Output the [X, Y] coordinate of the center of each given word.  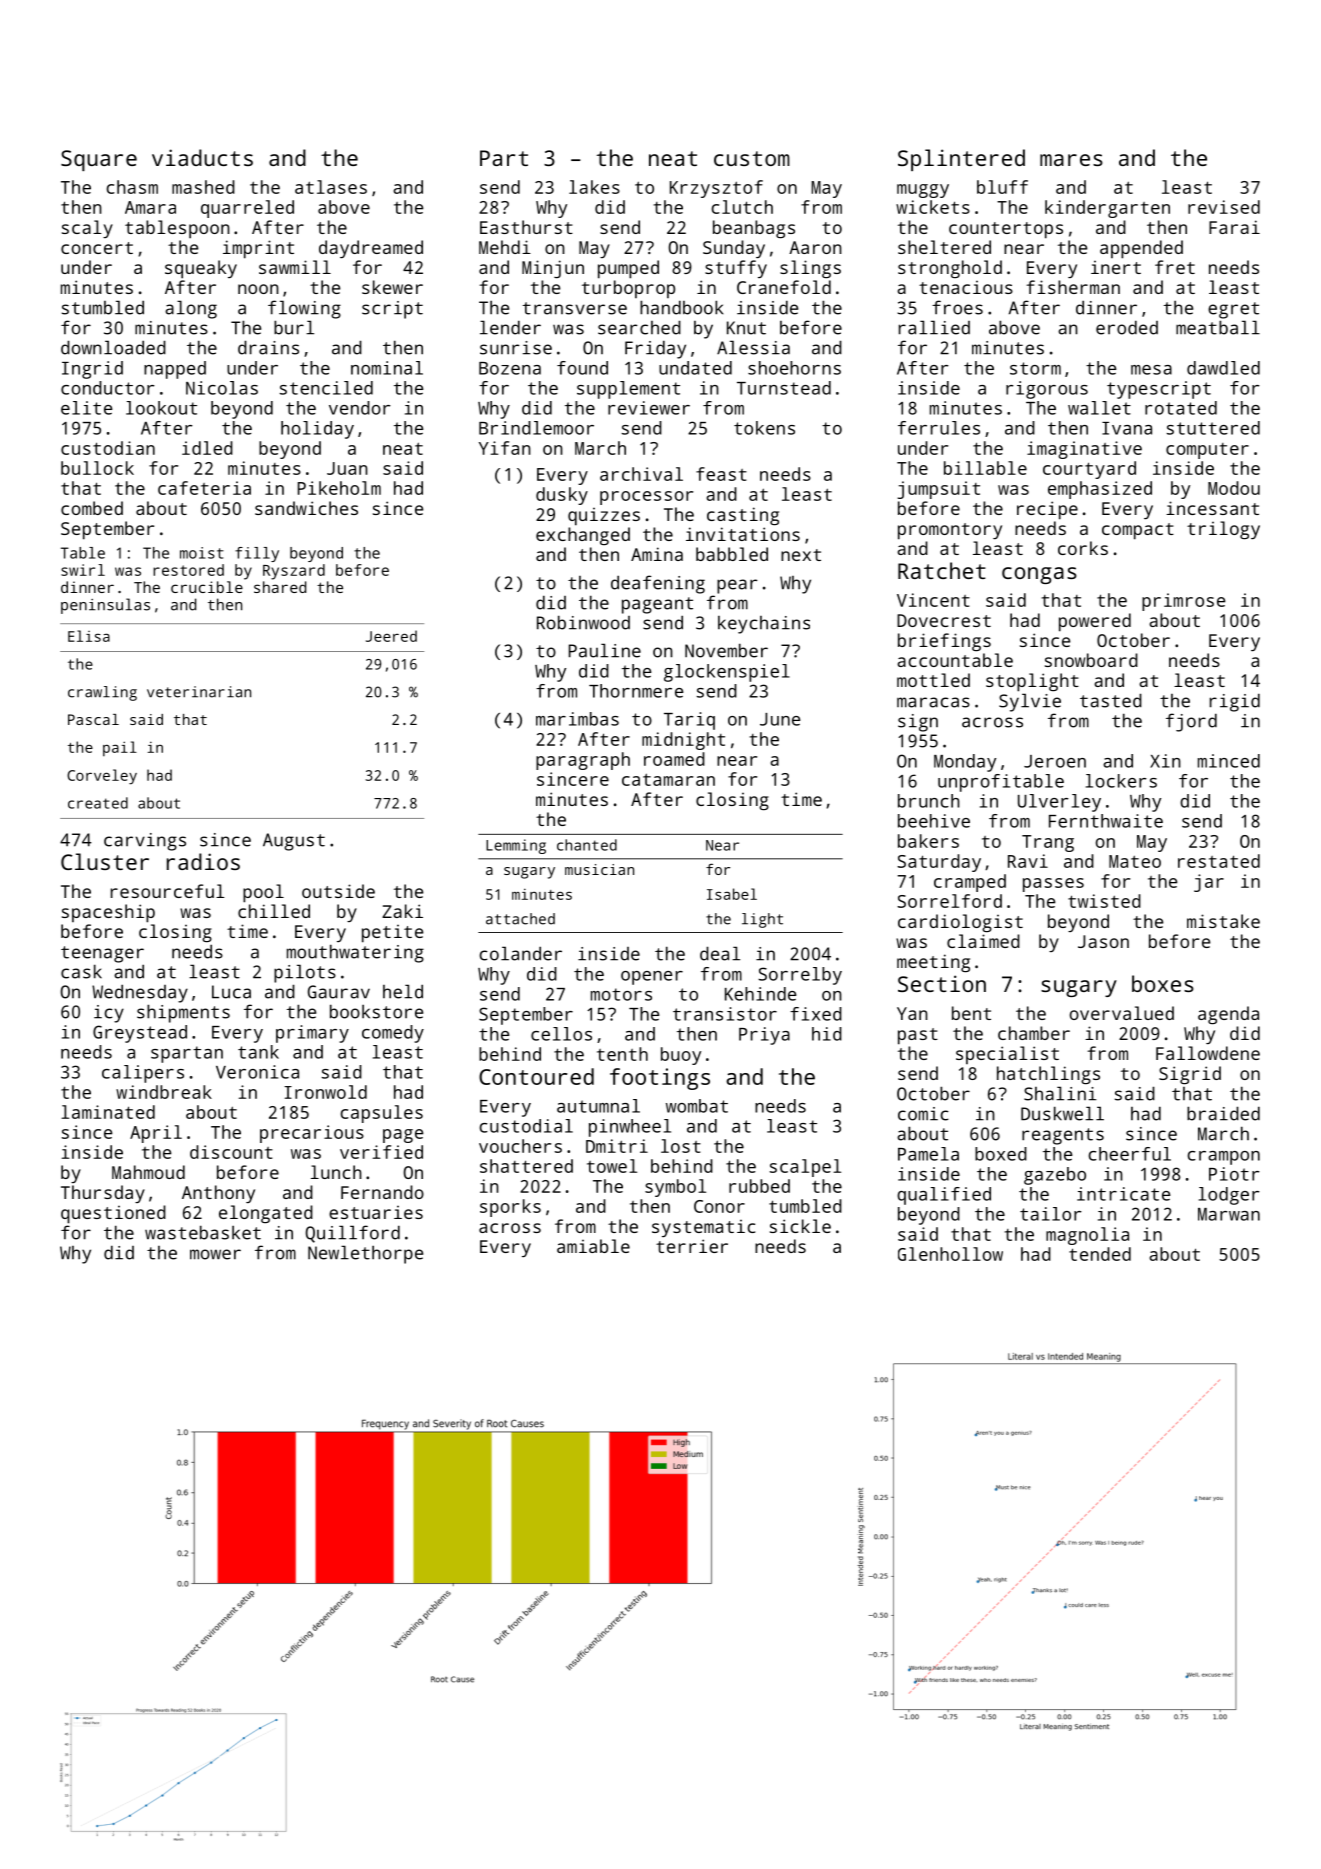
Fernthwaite [1106, 821]
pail [120, 749]
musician [599, 869]
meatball [1218, 327]
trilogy [1223, 530]
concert [97, 248]
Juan [347, 468]
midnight [683, 741]
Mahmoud [148, 1172]
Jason [1103, 941]
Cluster [105, 861]
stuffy [736, 269]
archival [641, 474]
